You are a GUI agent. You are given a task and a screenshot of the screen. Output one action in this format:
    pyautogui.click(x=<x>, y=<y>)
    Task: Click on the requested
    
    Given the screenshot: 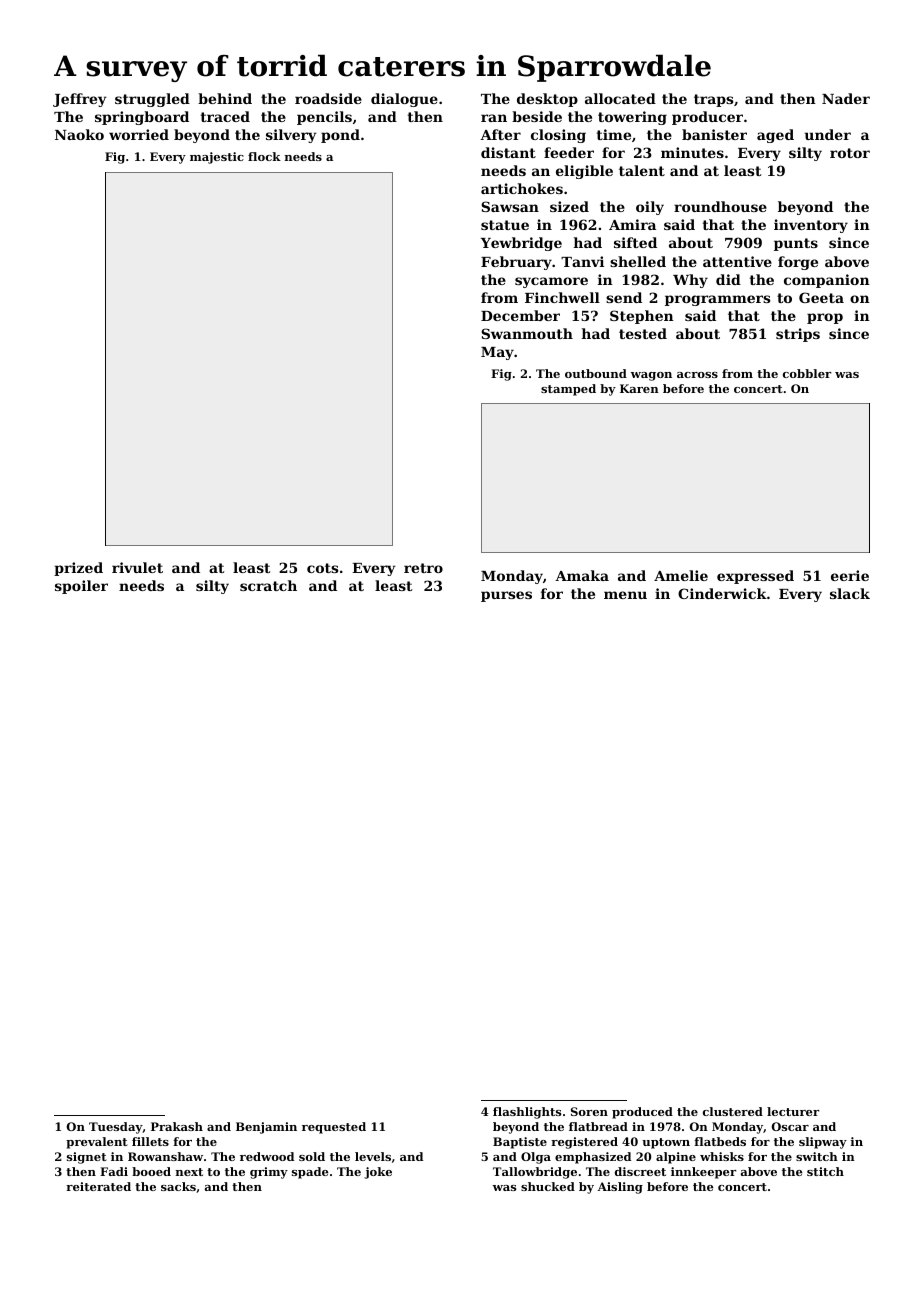 What is the action you would take?
    pyautogui.click(x=334, y=1128)
